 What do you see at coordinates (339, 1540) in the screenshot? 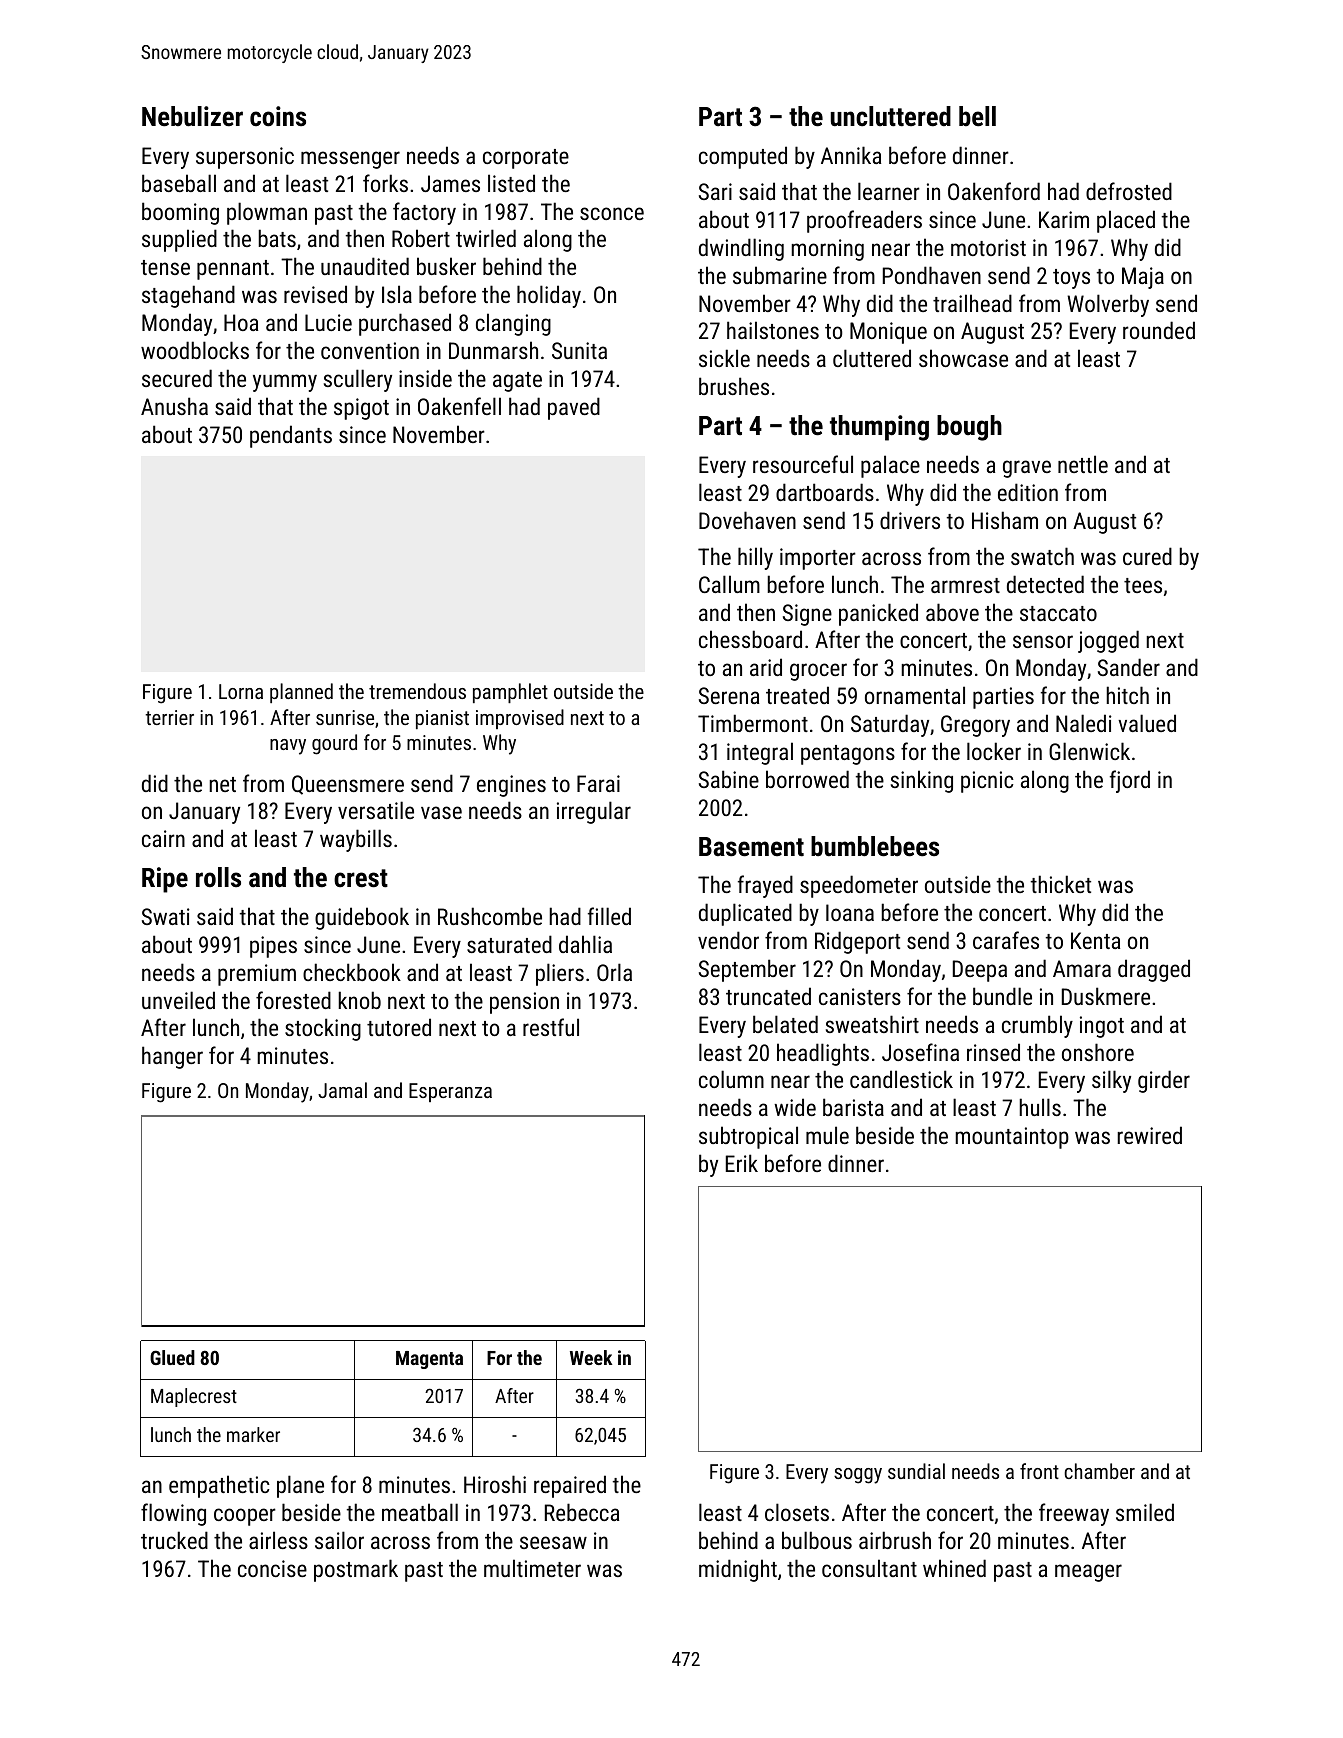
I see `sailor` at bounding box center [339, 1540].
